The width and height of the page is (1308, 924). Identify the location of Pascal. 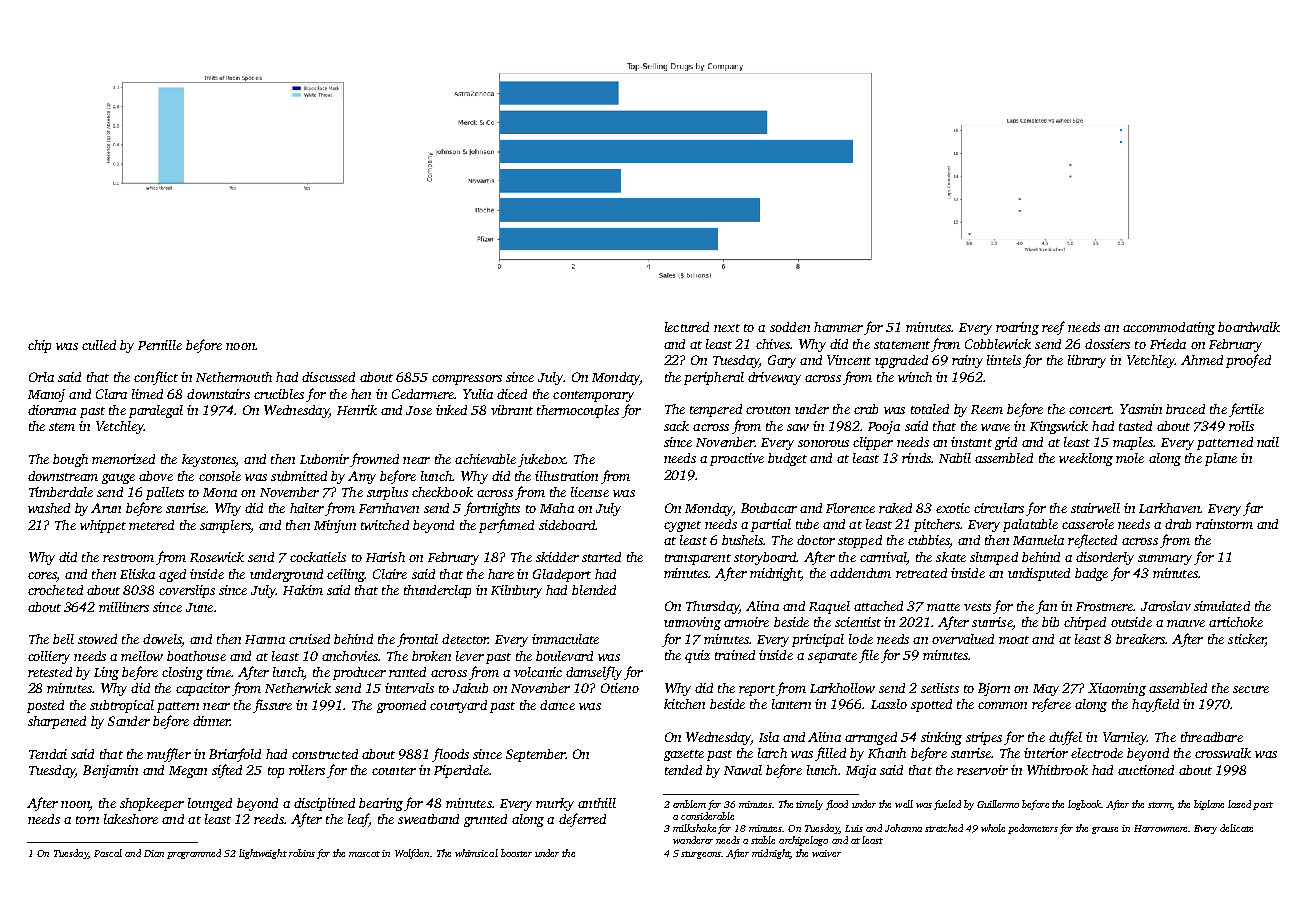
(108, 853).
